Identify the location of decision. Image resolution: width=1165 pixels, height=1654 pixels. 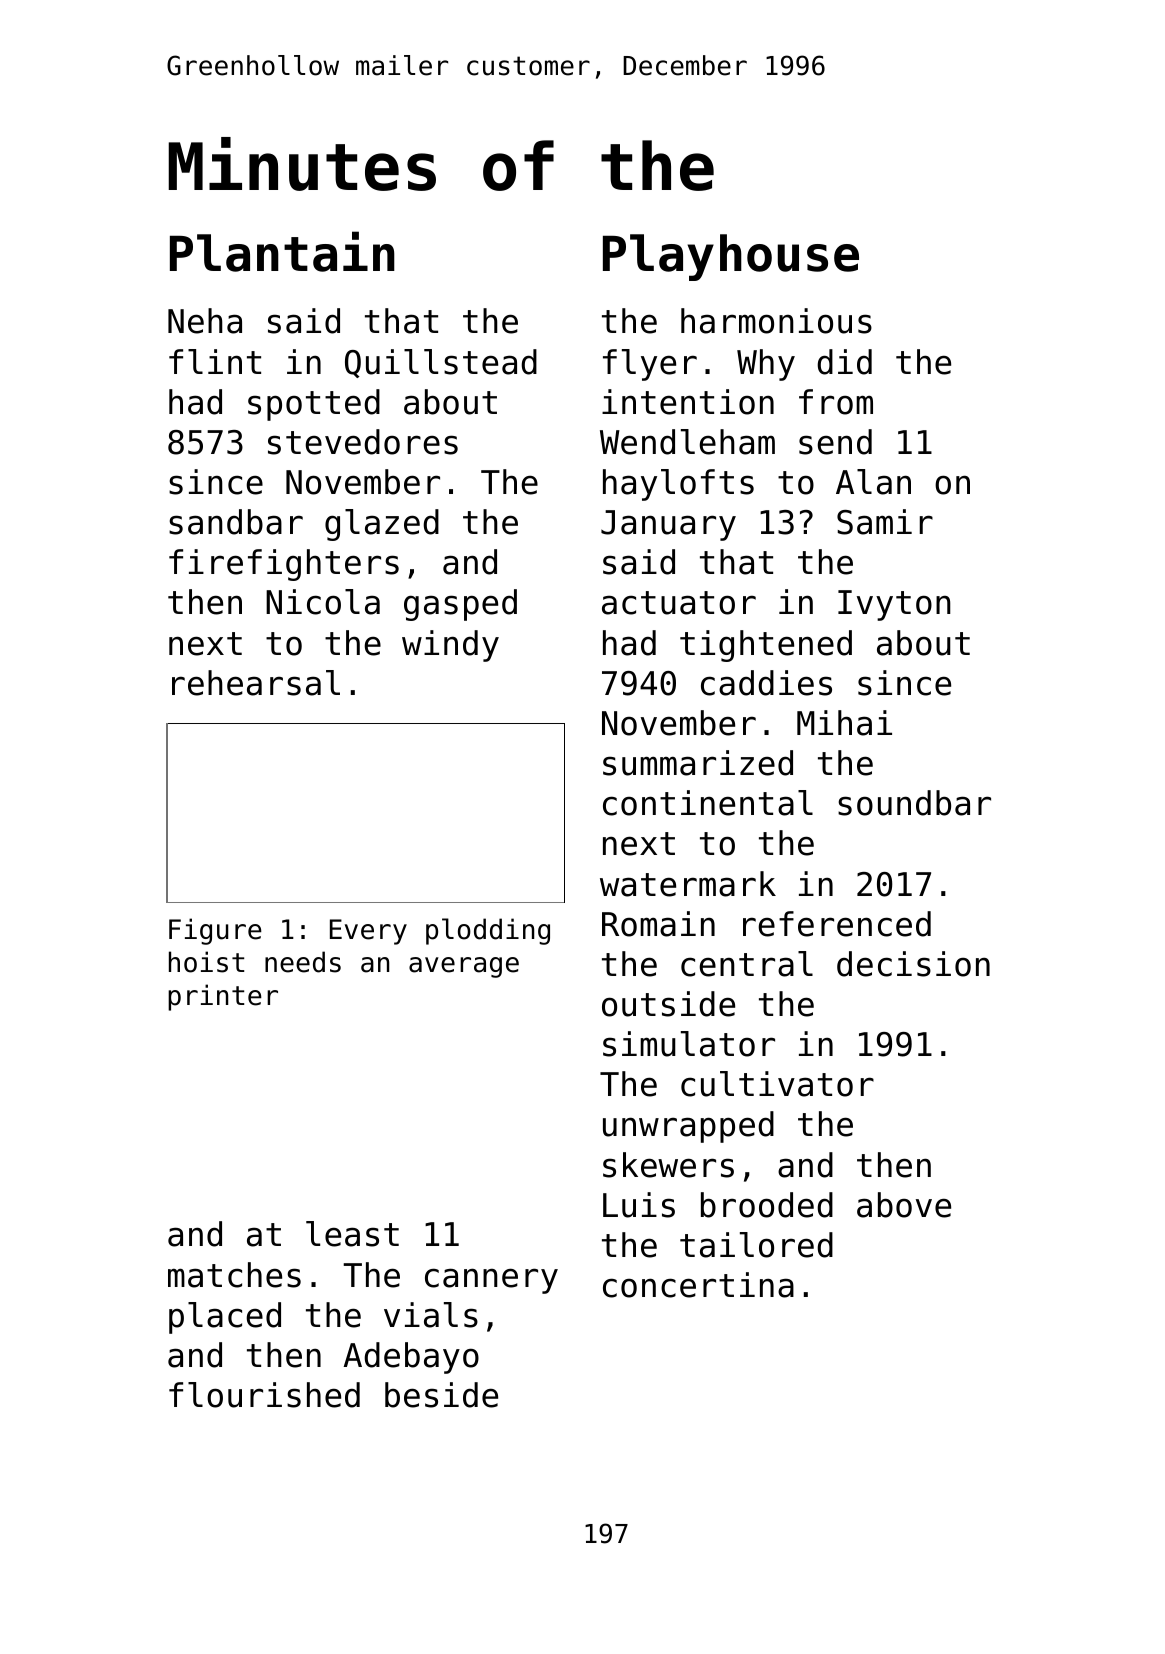
(913, 964).
